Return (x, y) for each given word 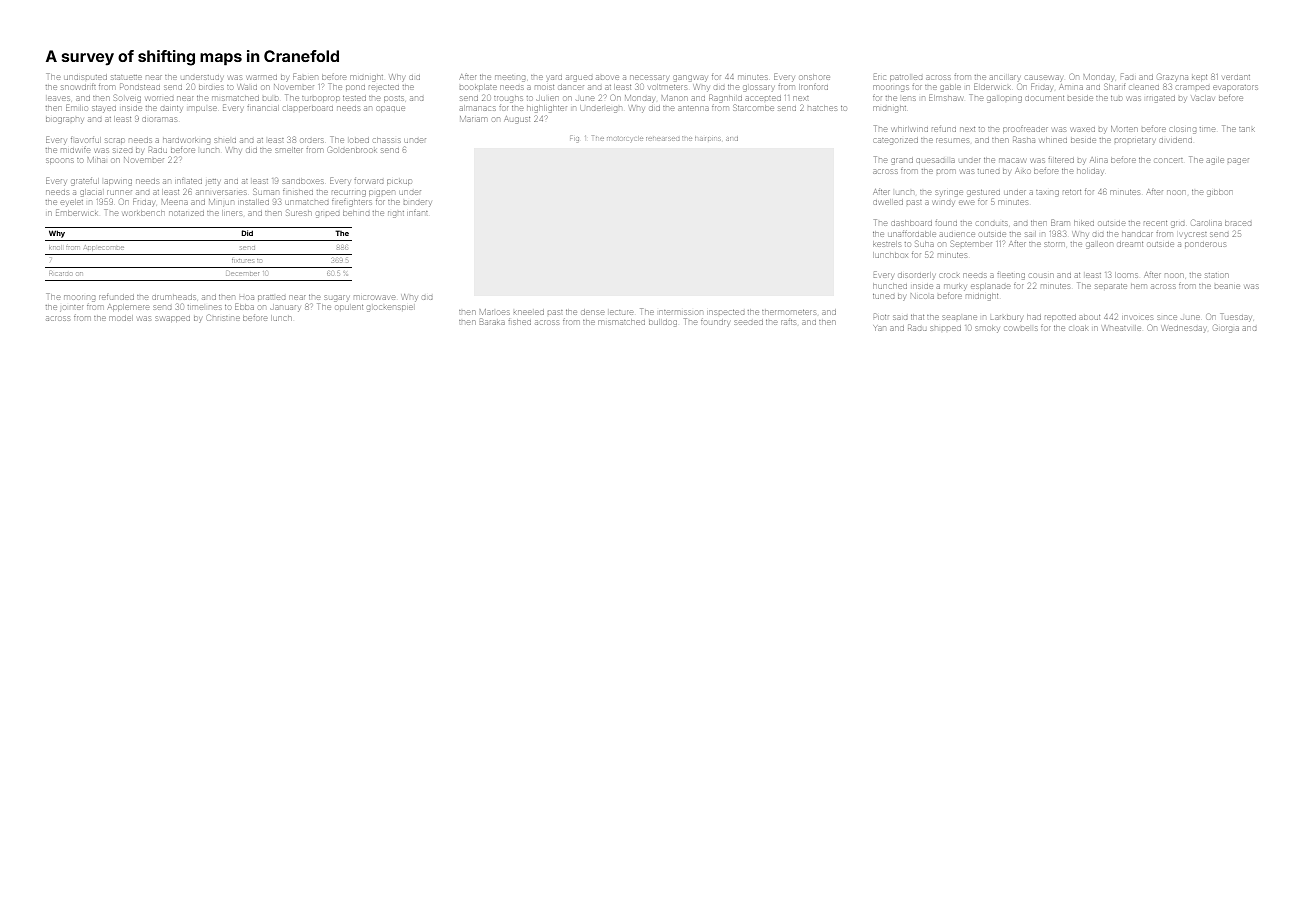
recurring (349, 192)
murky (955, 287)
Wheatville (1122, 328)
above (607, 77)
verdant (1236, 77)
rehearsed (662, 139)
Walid (247, 87)
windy (943, 203)
